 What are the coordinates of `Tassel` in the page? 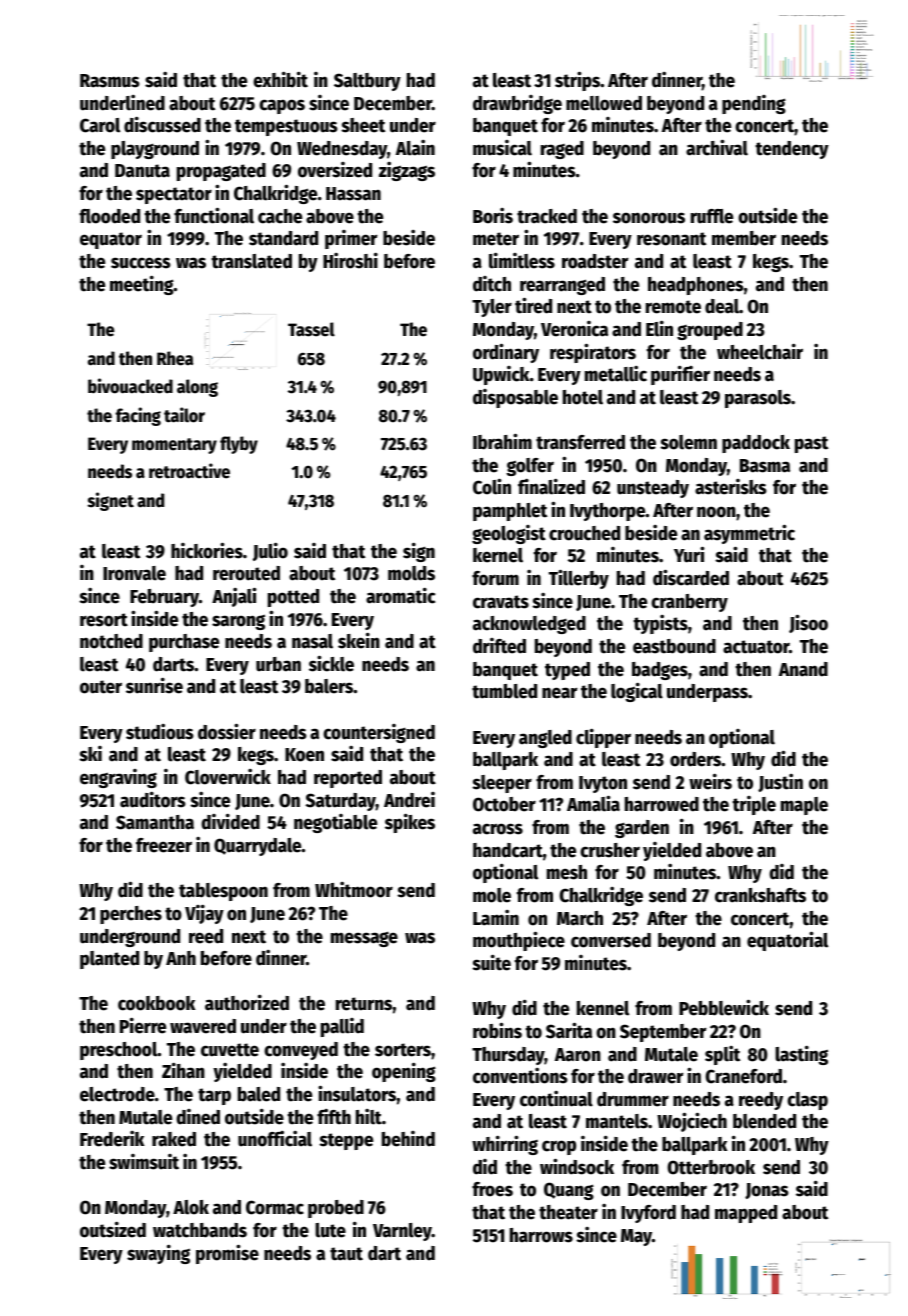 It's located at (311, 329).
